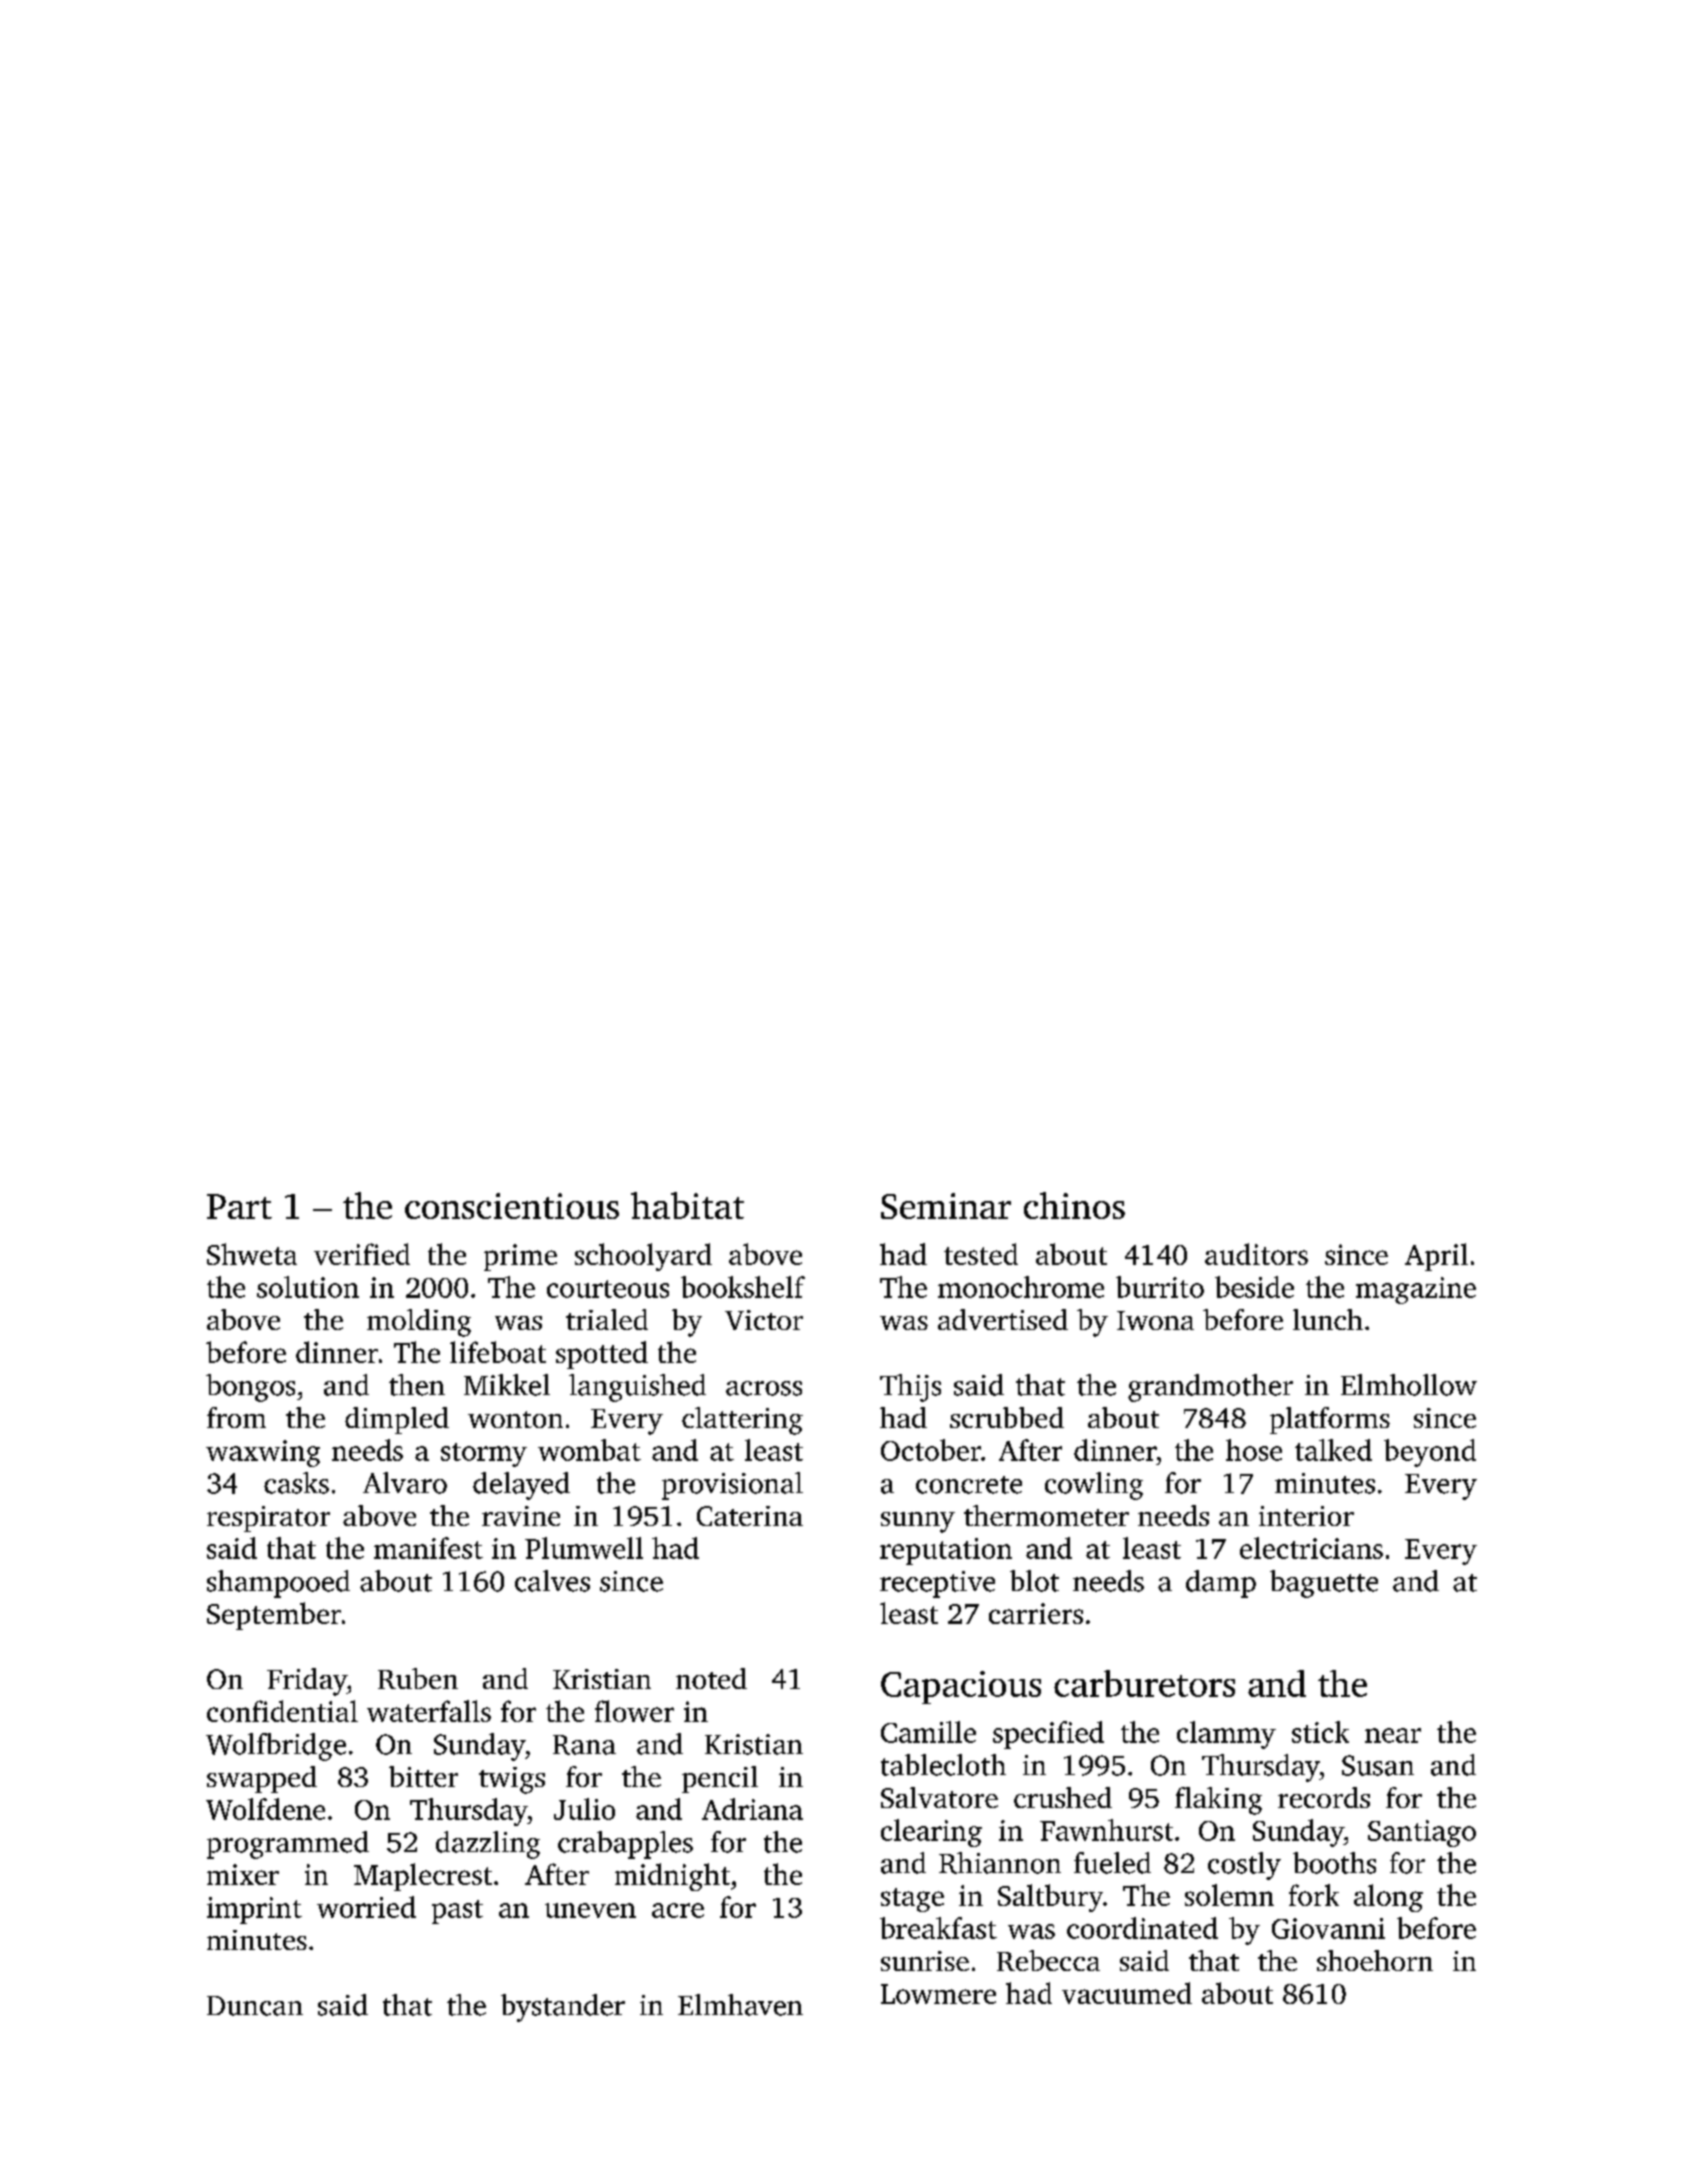 This screenshot has height=2178, width=1683. I want to click on April, so click(1436, 1257).
